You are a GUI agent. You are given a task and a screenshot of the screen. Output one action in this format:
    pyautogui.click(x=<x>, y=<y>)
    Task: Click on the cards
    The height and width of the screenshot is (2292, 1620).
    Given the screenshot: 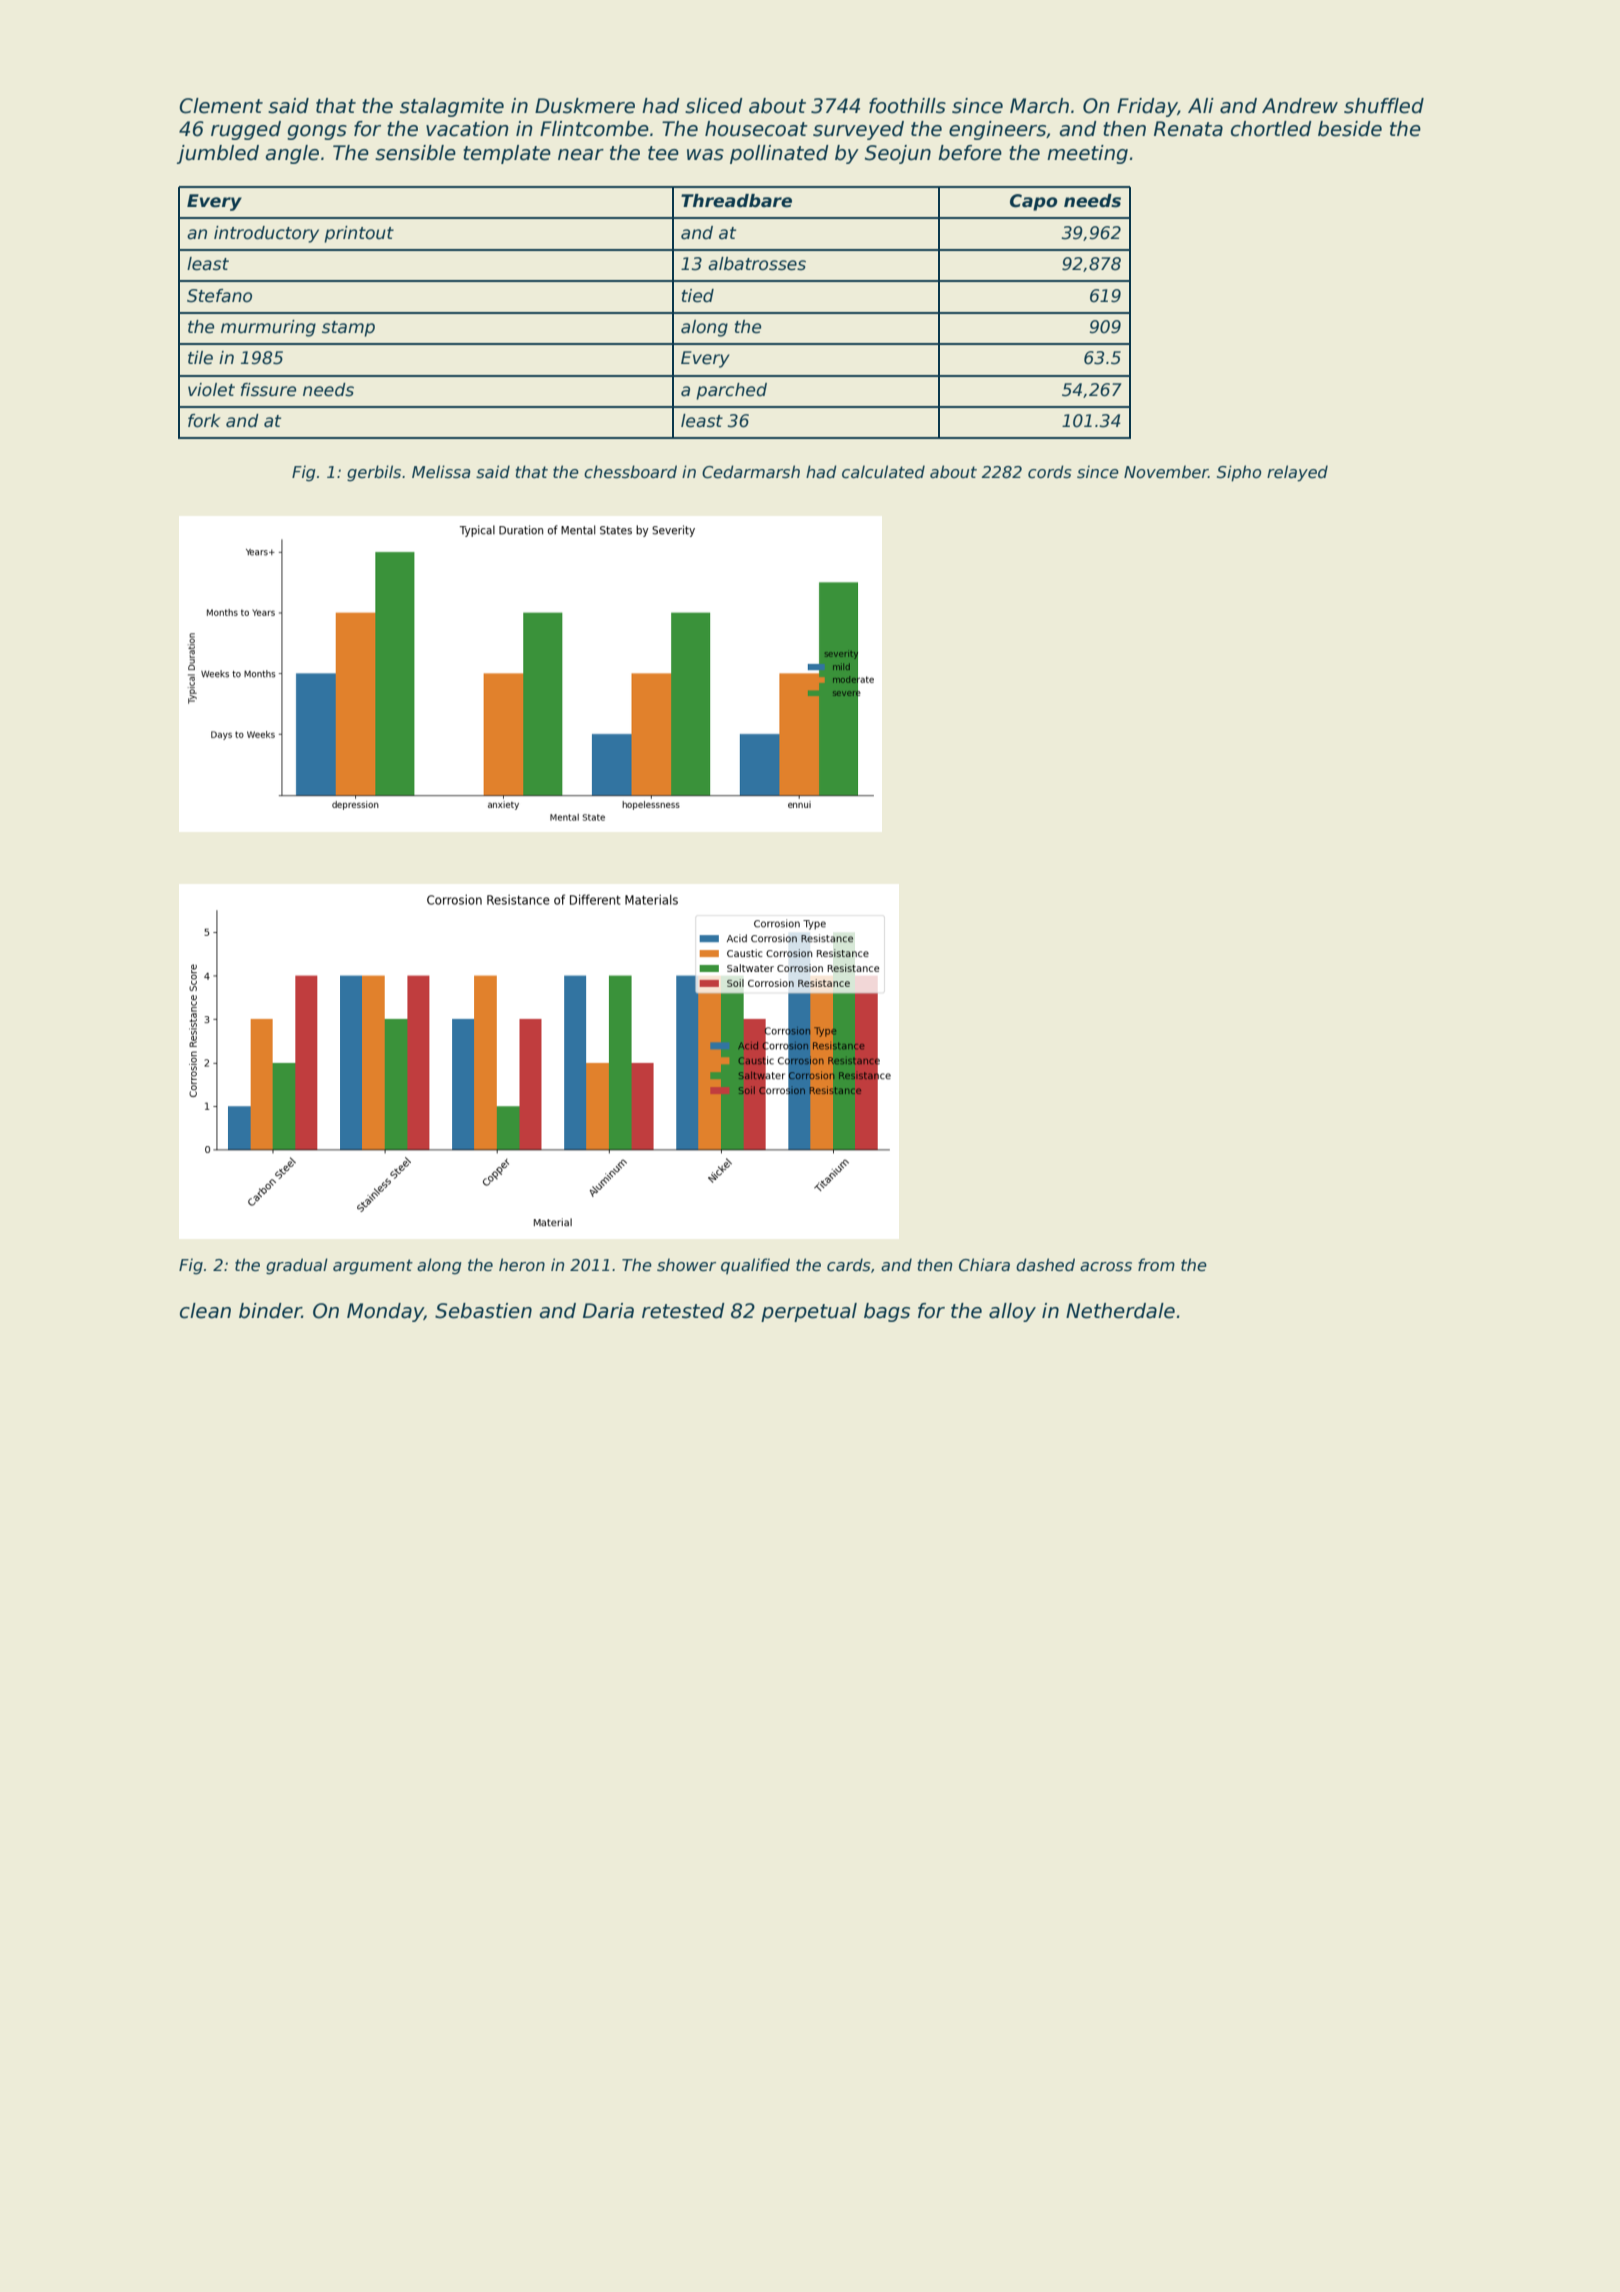 What is the action you would take?
    pyautogui.click(x=849, y=1265)
